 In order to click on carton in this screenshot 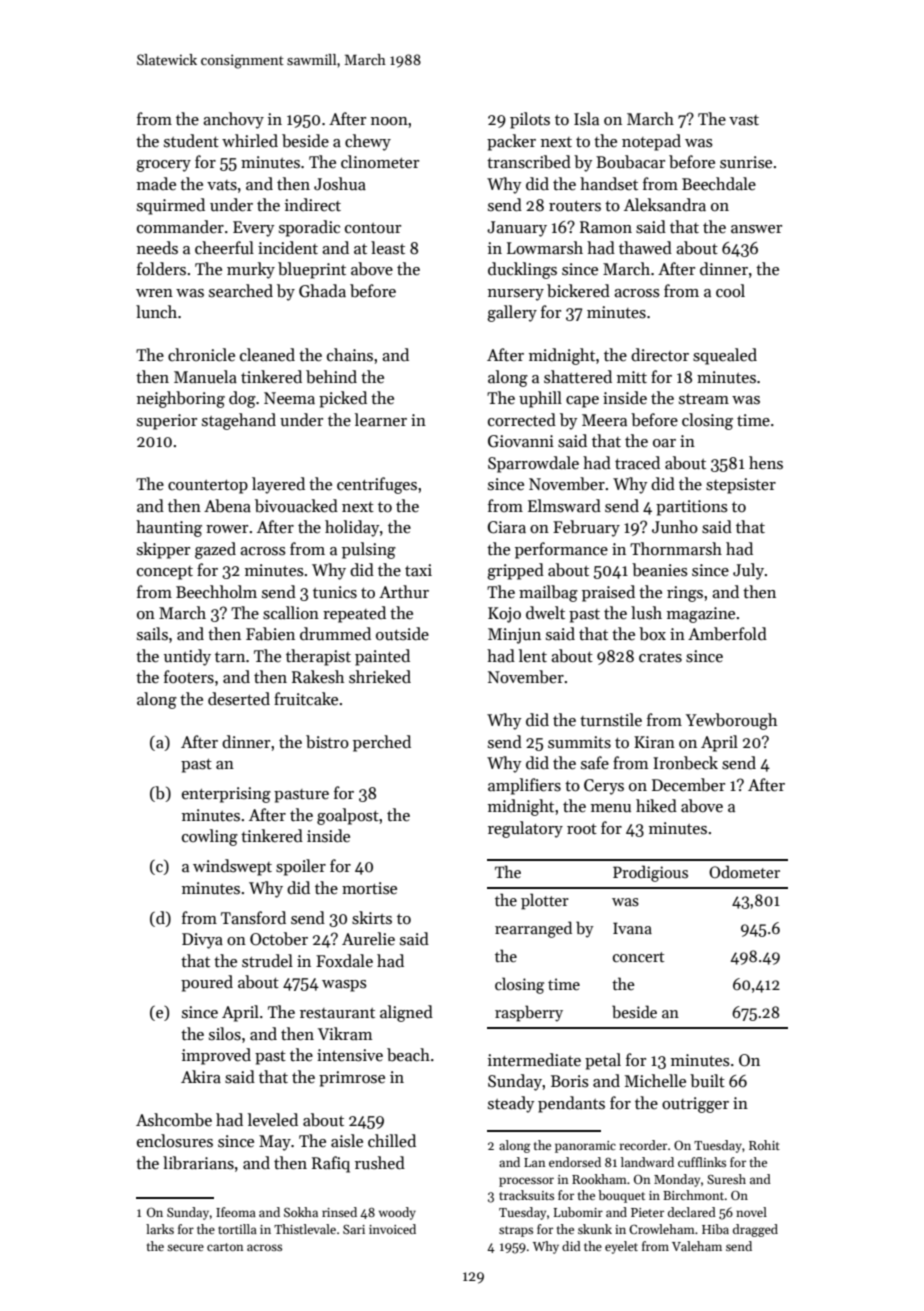, I will do `click(225, 1247)`.
